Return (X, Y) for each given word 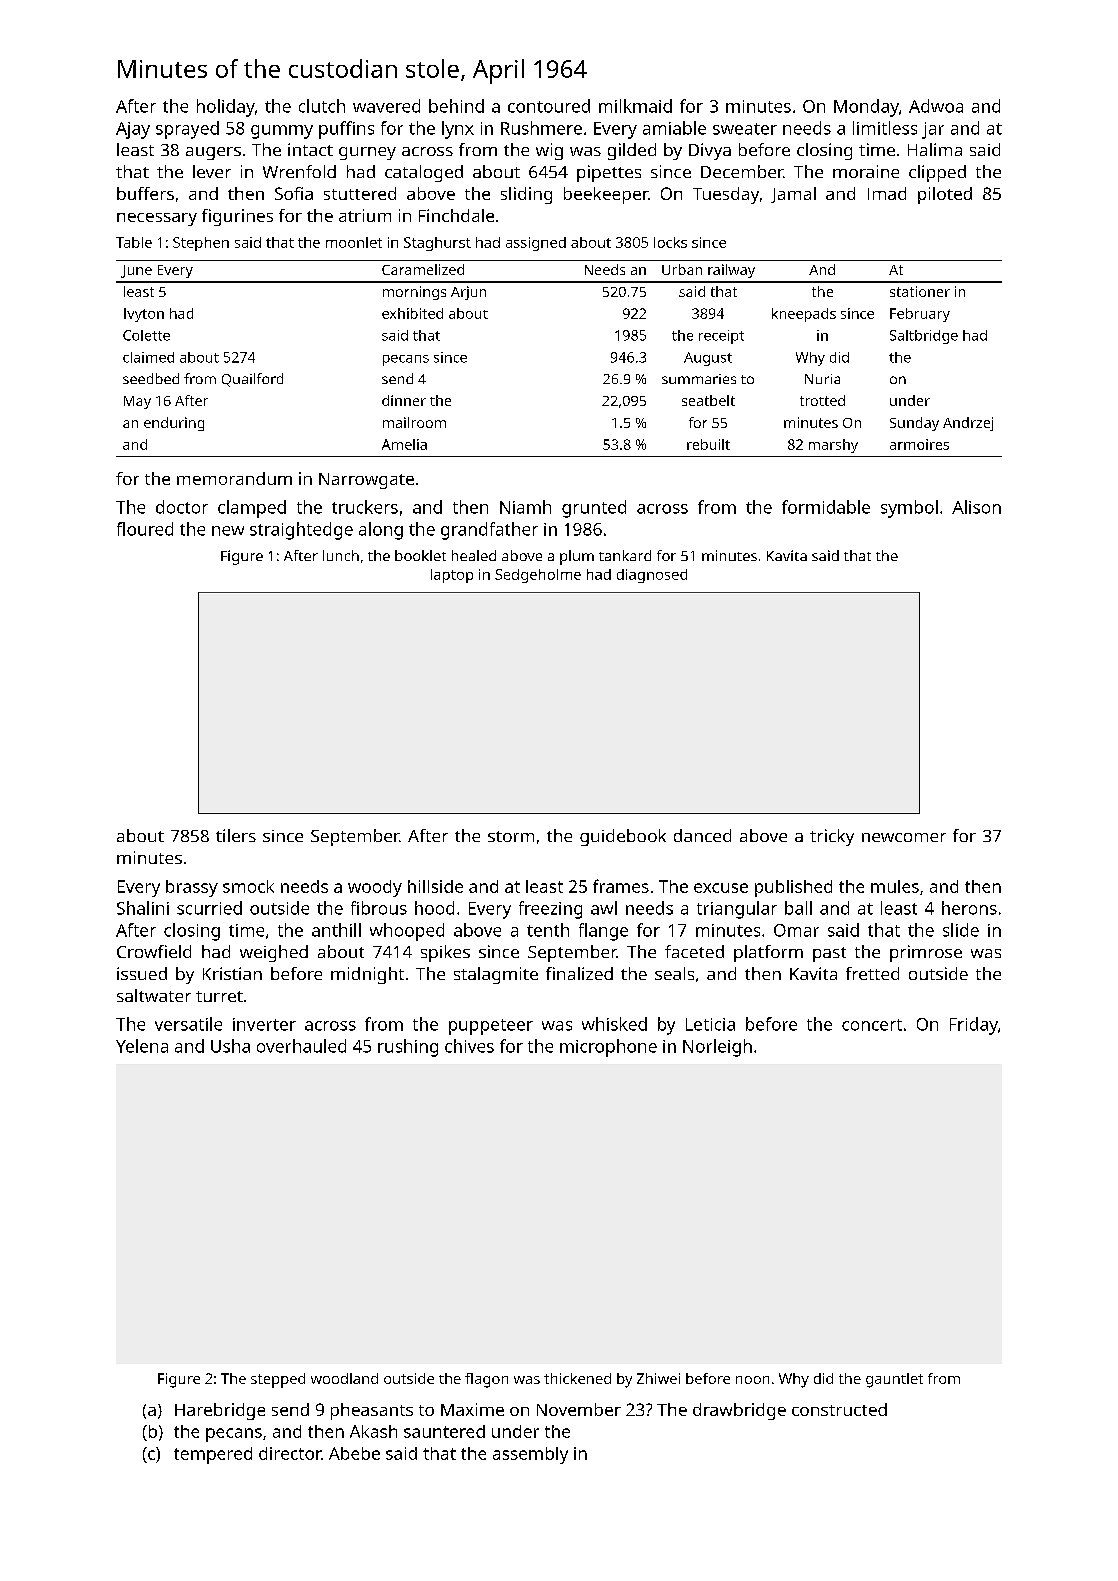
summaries (699, 379)
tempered (213, 1455)
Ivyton (144, 315)
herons (969, 908)
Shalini (143, 908)
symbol (909, 509)
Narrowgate (366, 481)
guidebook (623, 837)
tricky (832, 837)
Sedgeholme (538, 576)
